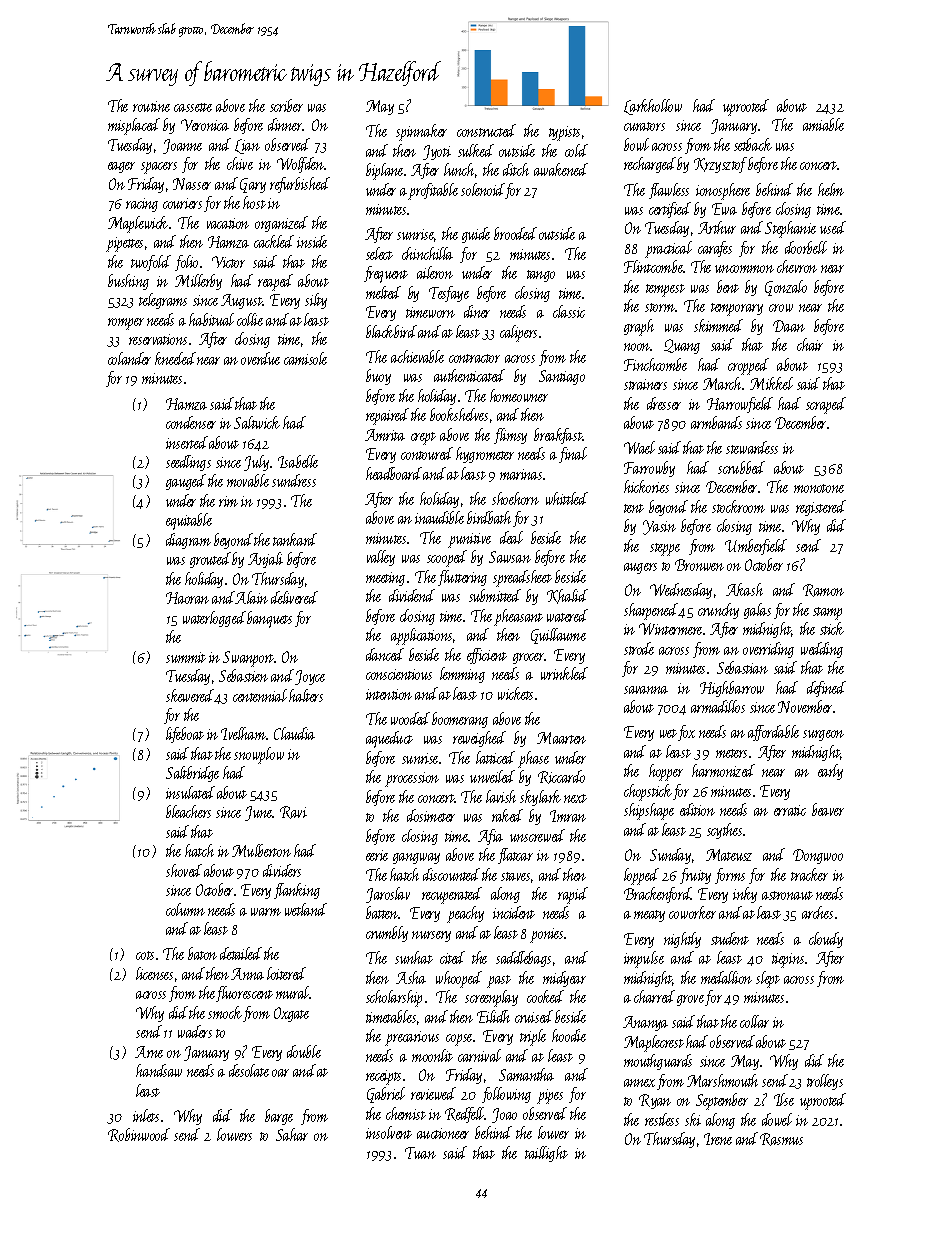 The width and height of the screenshot is (952, 1233). I want to click on registered, so click(821, 508).
